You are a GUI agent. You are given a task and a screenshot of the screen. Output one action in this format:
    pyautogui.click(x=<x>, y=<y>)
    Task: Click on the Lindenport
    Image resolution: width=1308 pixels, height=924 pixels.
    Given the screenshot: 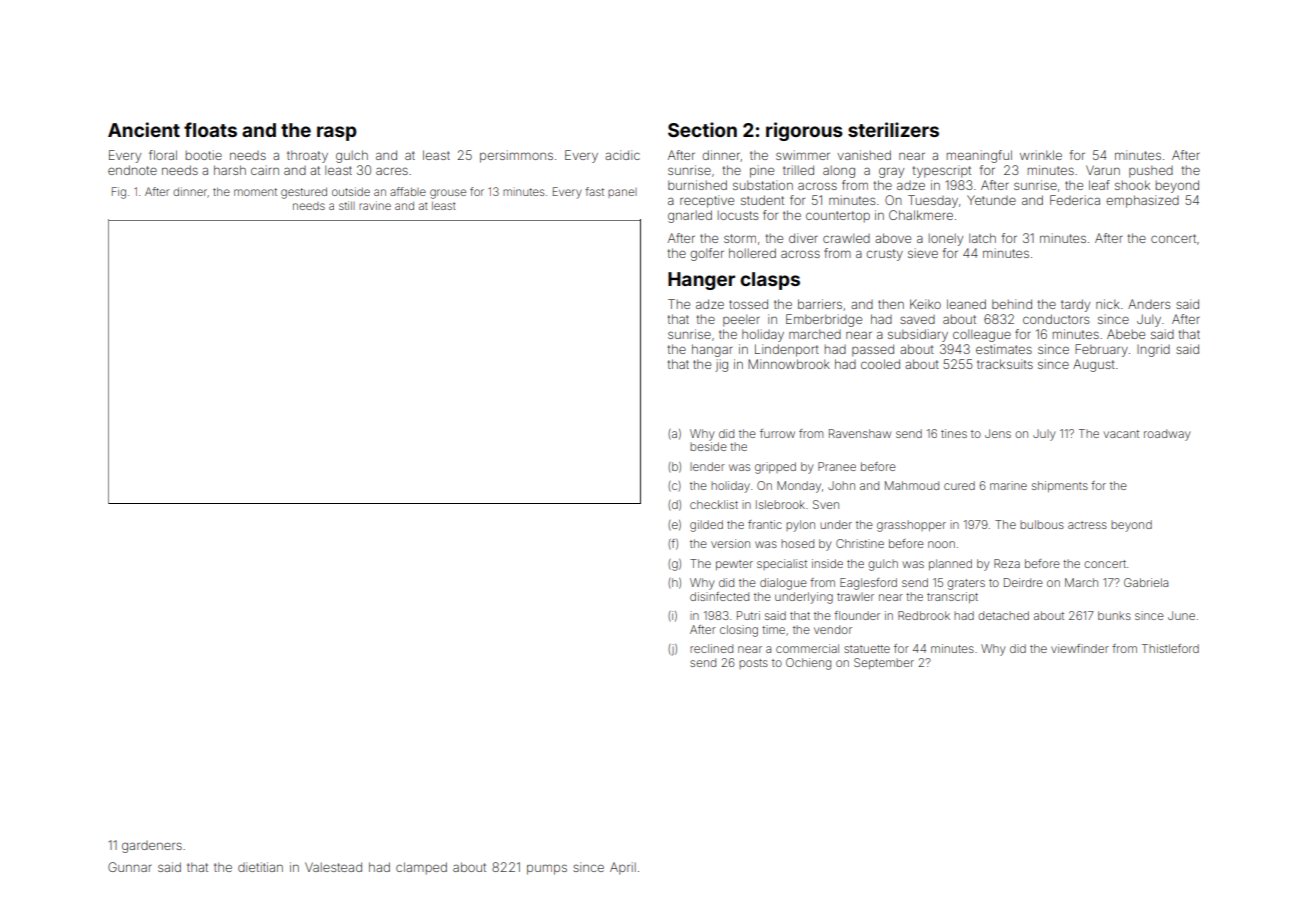 What is the action you would take?
    pyautogui.click(x=787, y=350)
